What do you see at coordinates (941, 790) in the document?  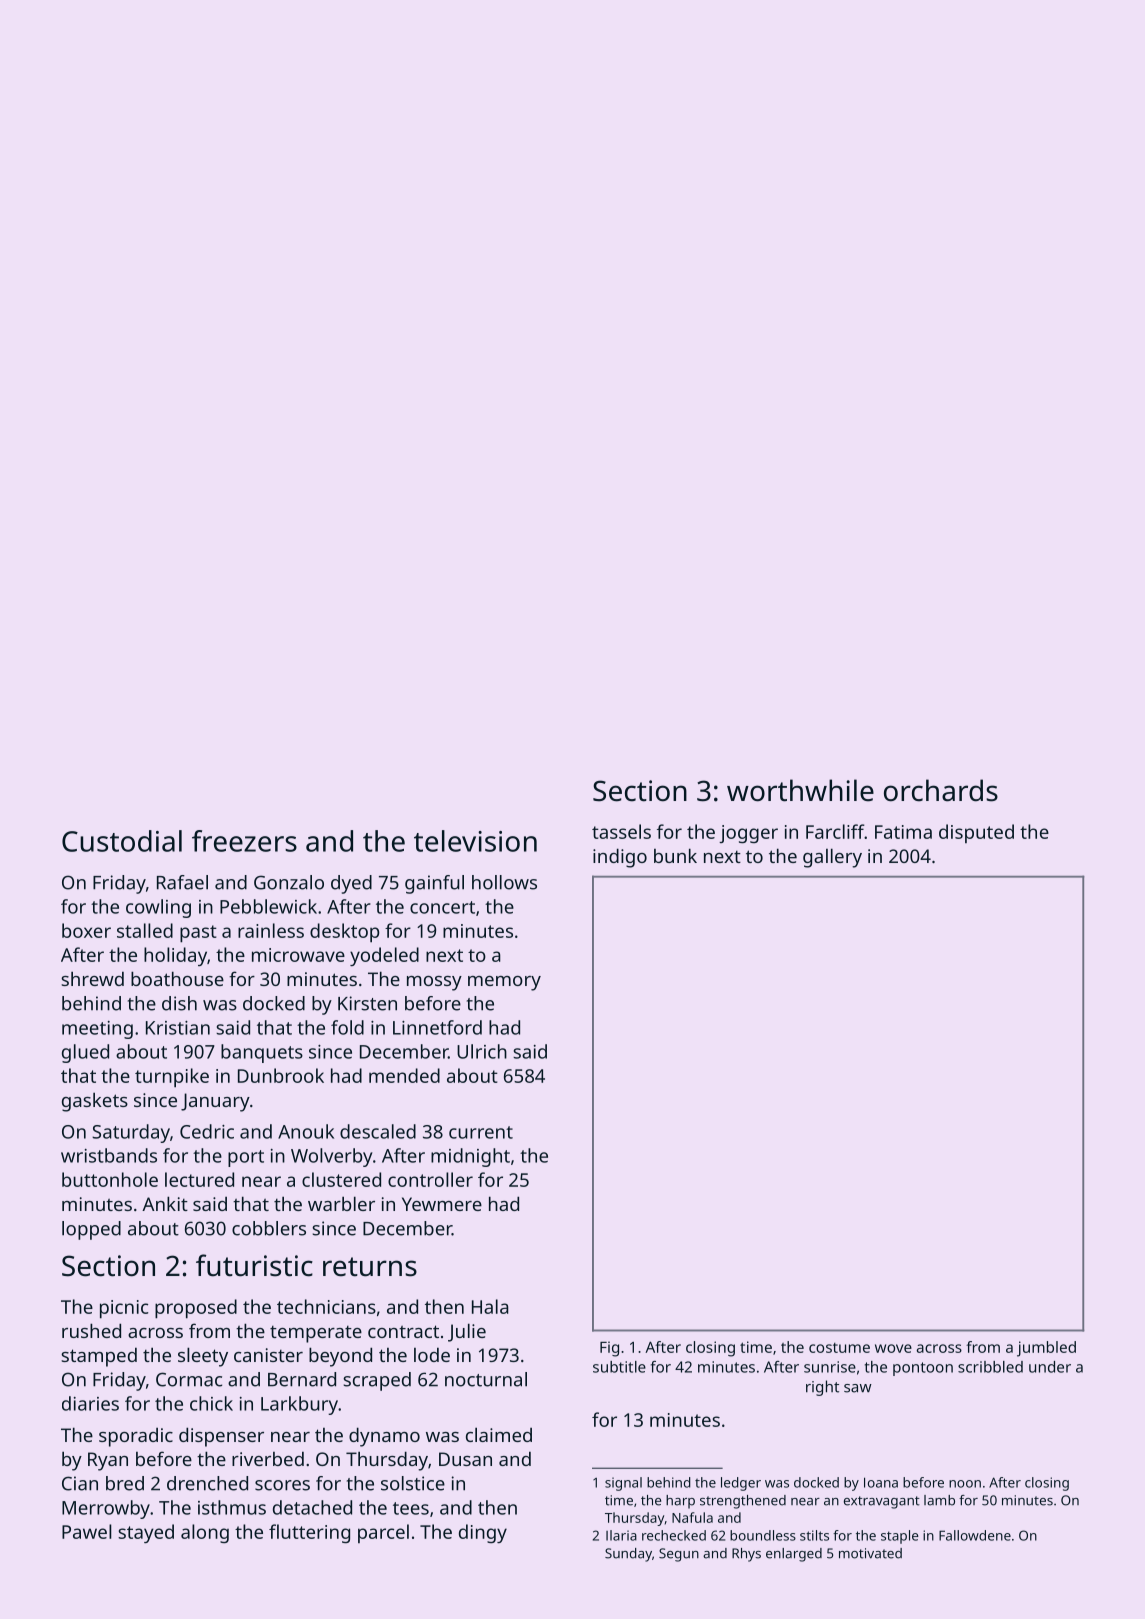 I see `orchards` at bounding box center [941, 790].
